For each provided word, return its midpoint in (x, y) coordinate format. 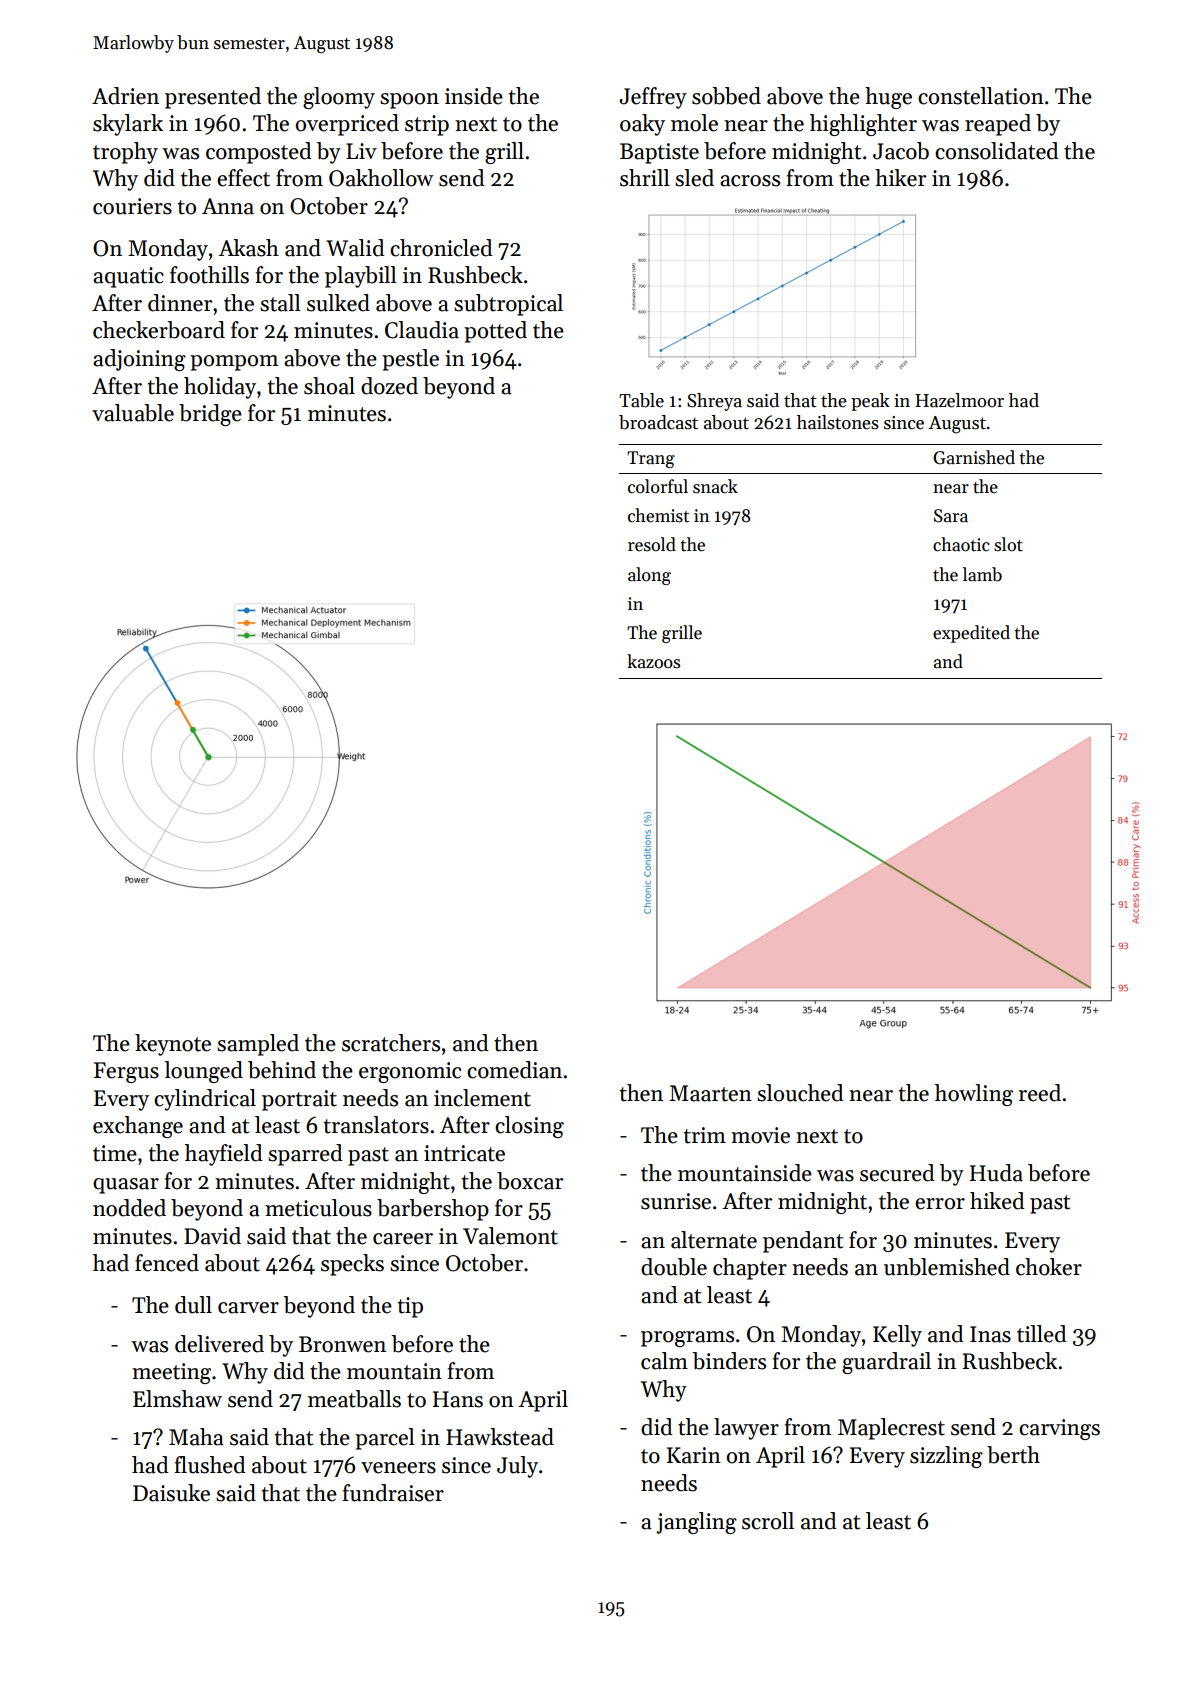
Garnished (974, 457)
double (674, 1267)
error (940, 1204)
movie (760, 1135)
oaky (642, 125)
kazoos (653, 661)
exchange (138, 1127)
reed (1040, 1093)
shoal (329, 386)
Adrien (125, 96)
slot (1008, 544)
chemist (658, 515)
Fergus (126, 1072)
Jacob (901, 151)
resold (652, 544)
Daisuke (171, 1493)
